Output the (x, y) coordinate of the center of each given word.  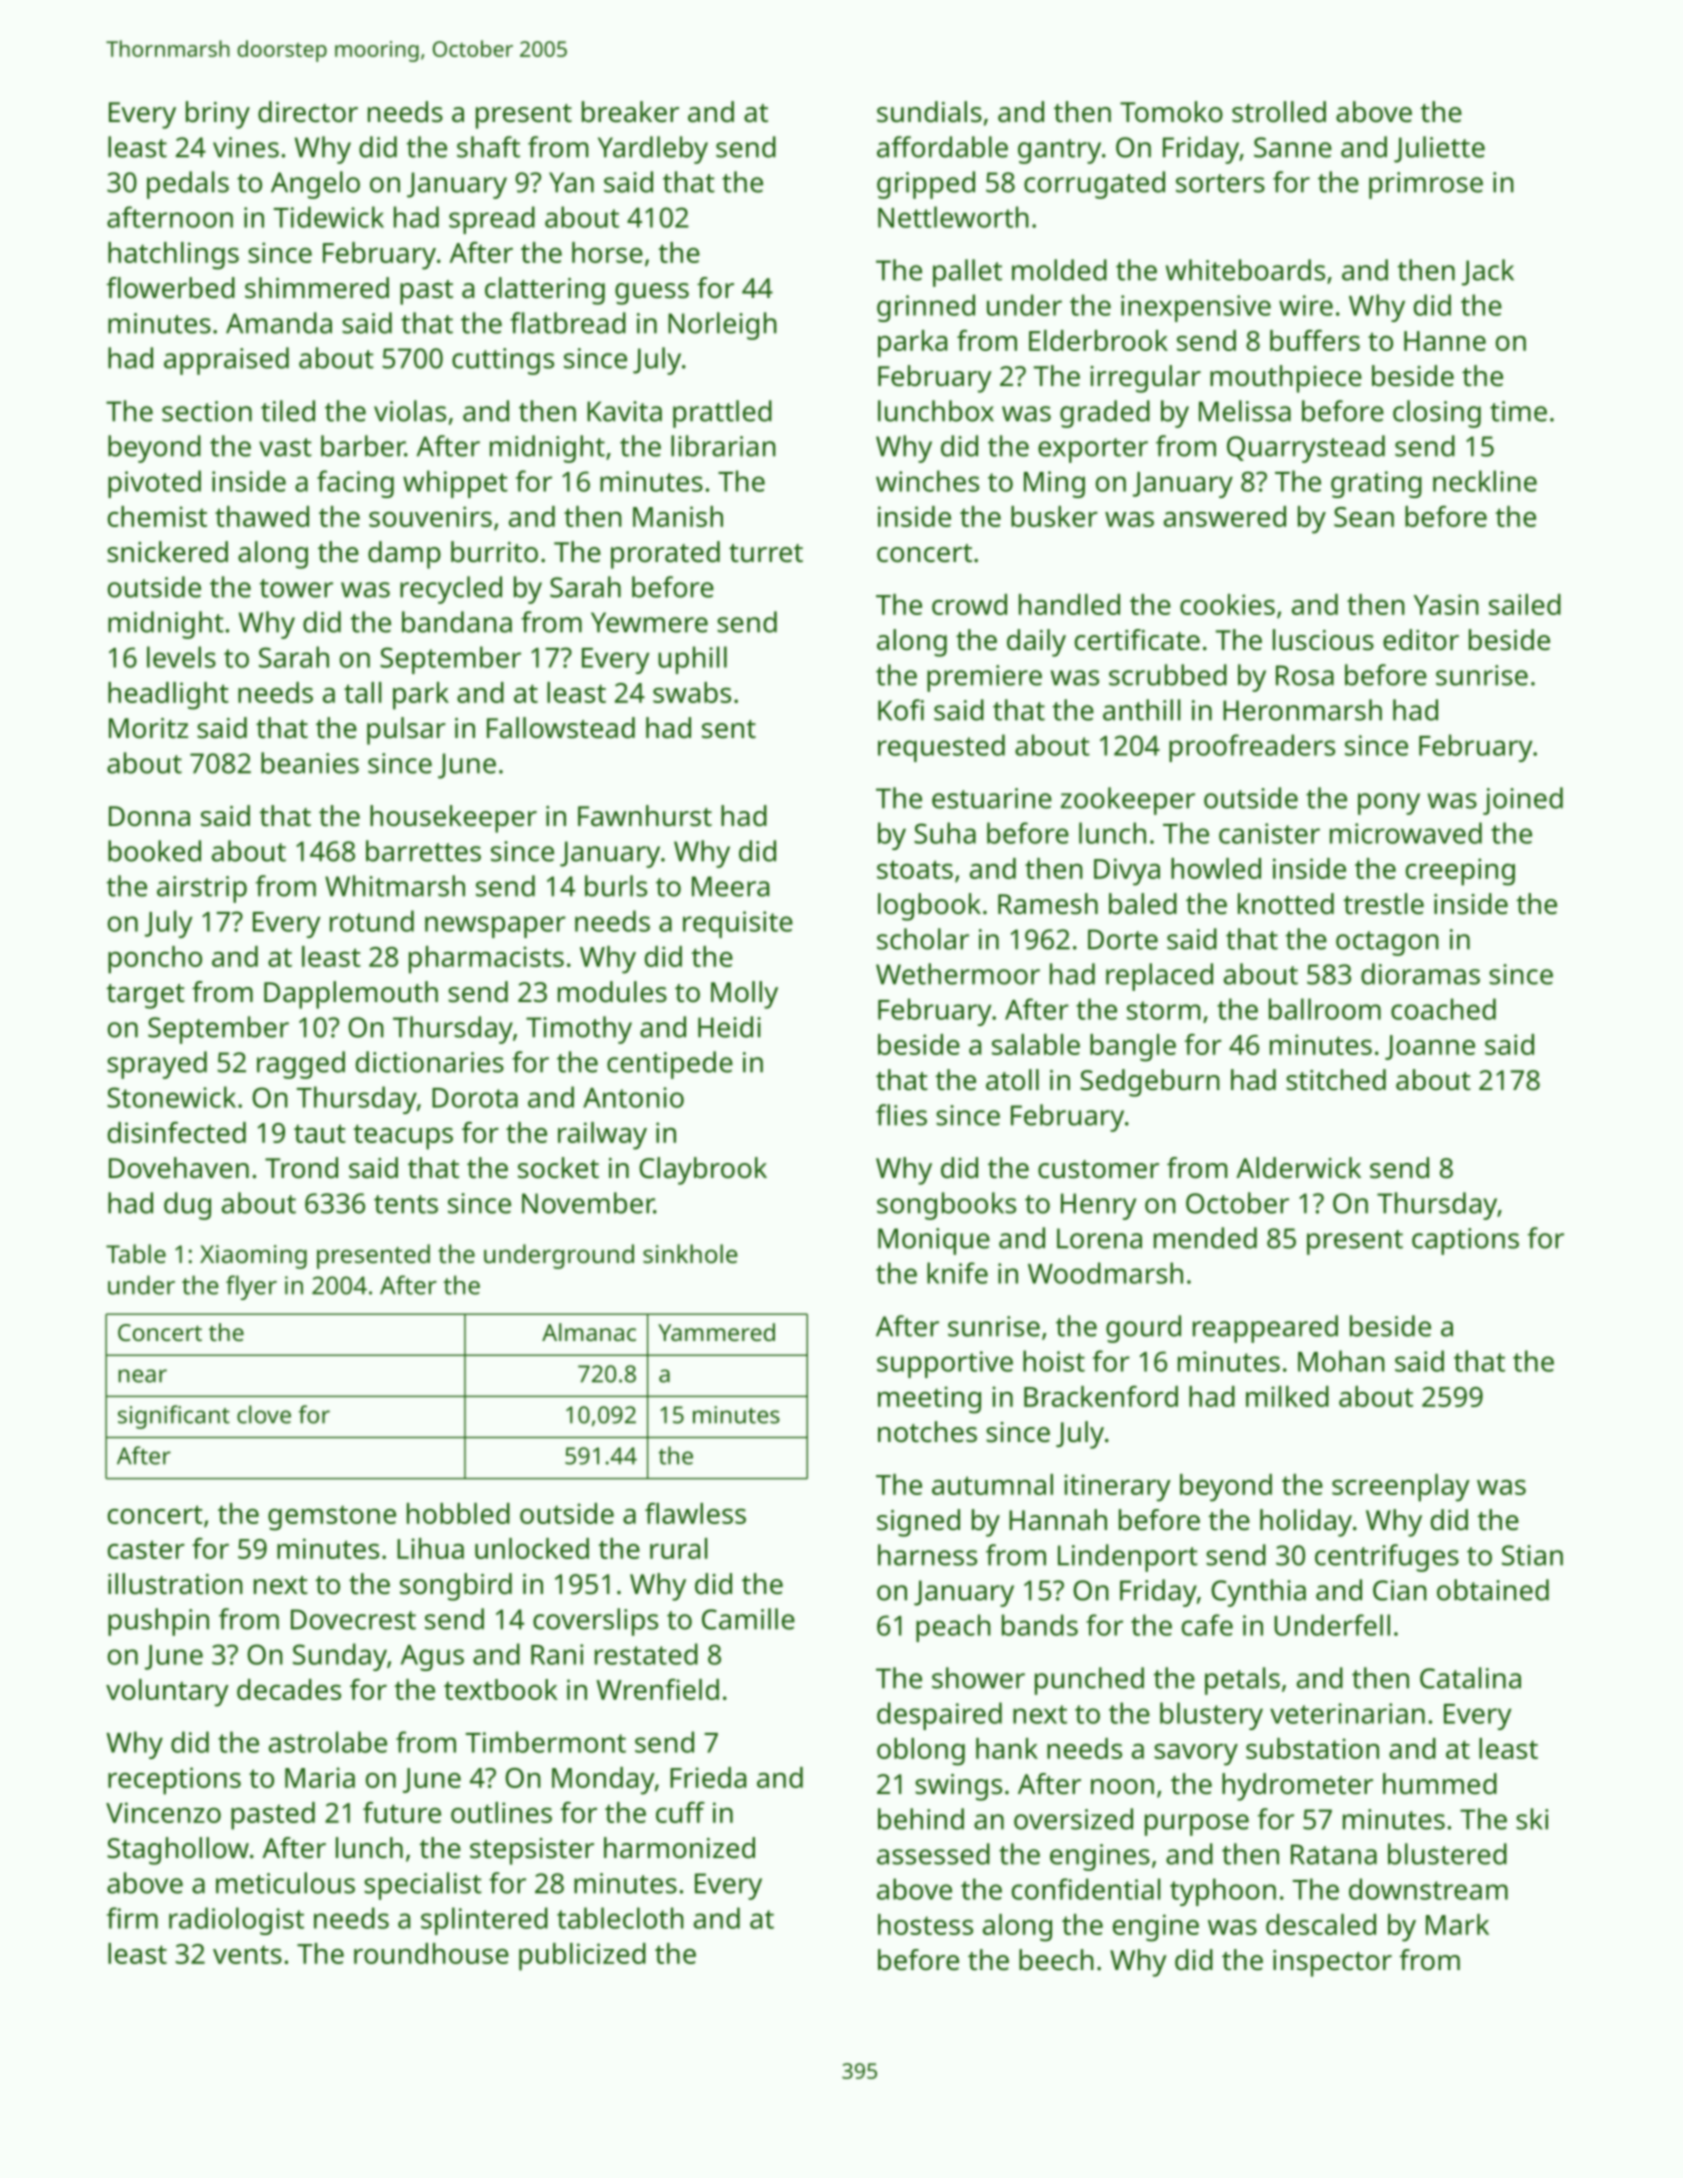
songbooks (946, 1206)
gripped (926, 185)
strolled (1279, 112)
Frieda (708, 1777)
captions (1465, 1241)
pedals (188, 185)
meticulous (285, 1883)
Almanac (589, 1332)
